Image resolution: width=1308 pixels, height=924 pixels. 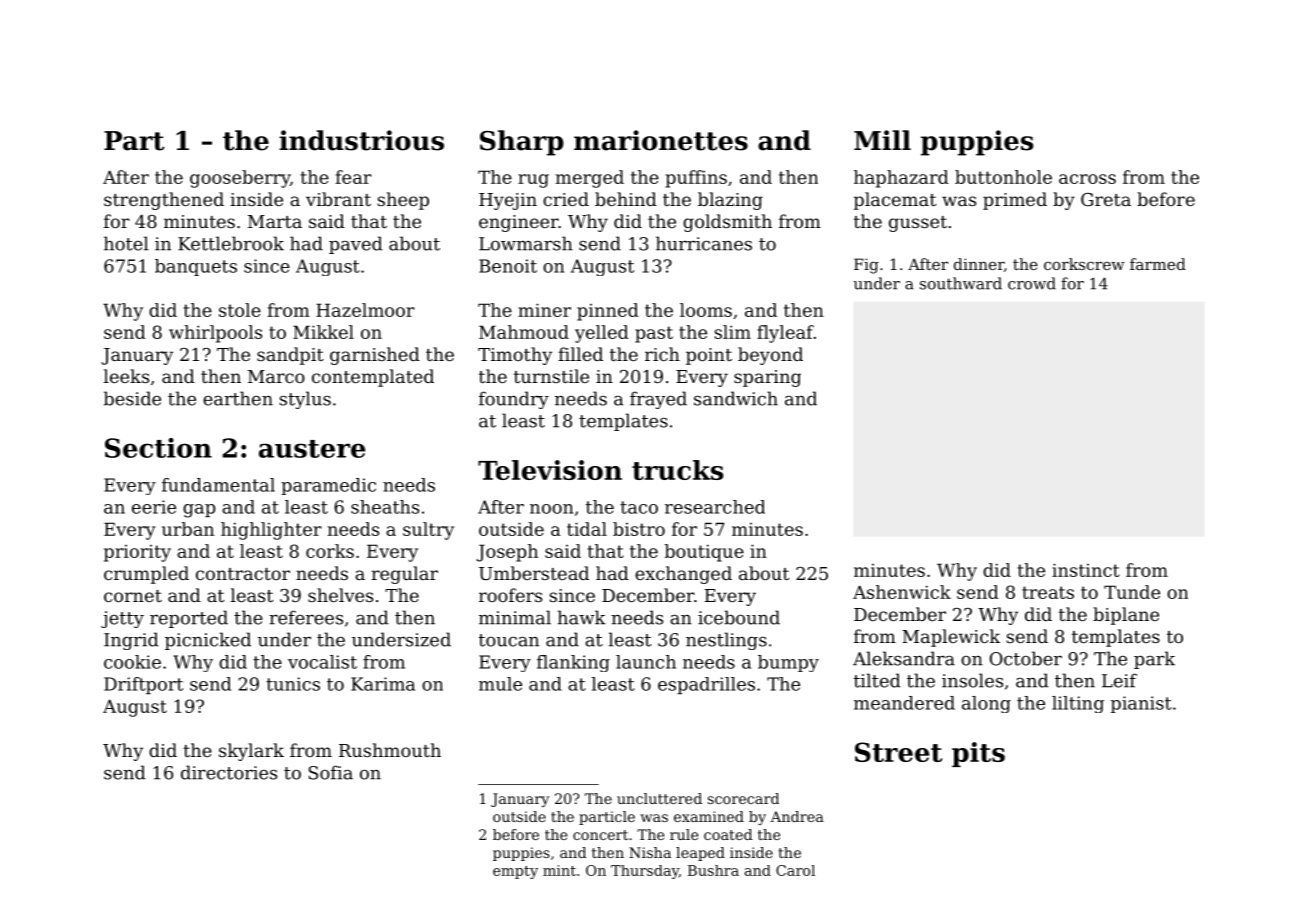 What do you see at coordinates (390, 750) in the screenshot?
I see `Rushmouth` at bounding box center [390, 750].
